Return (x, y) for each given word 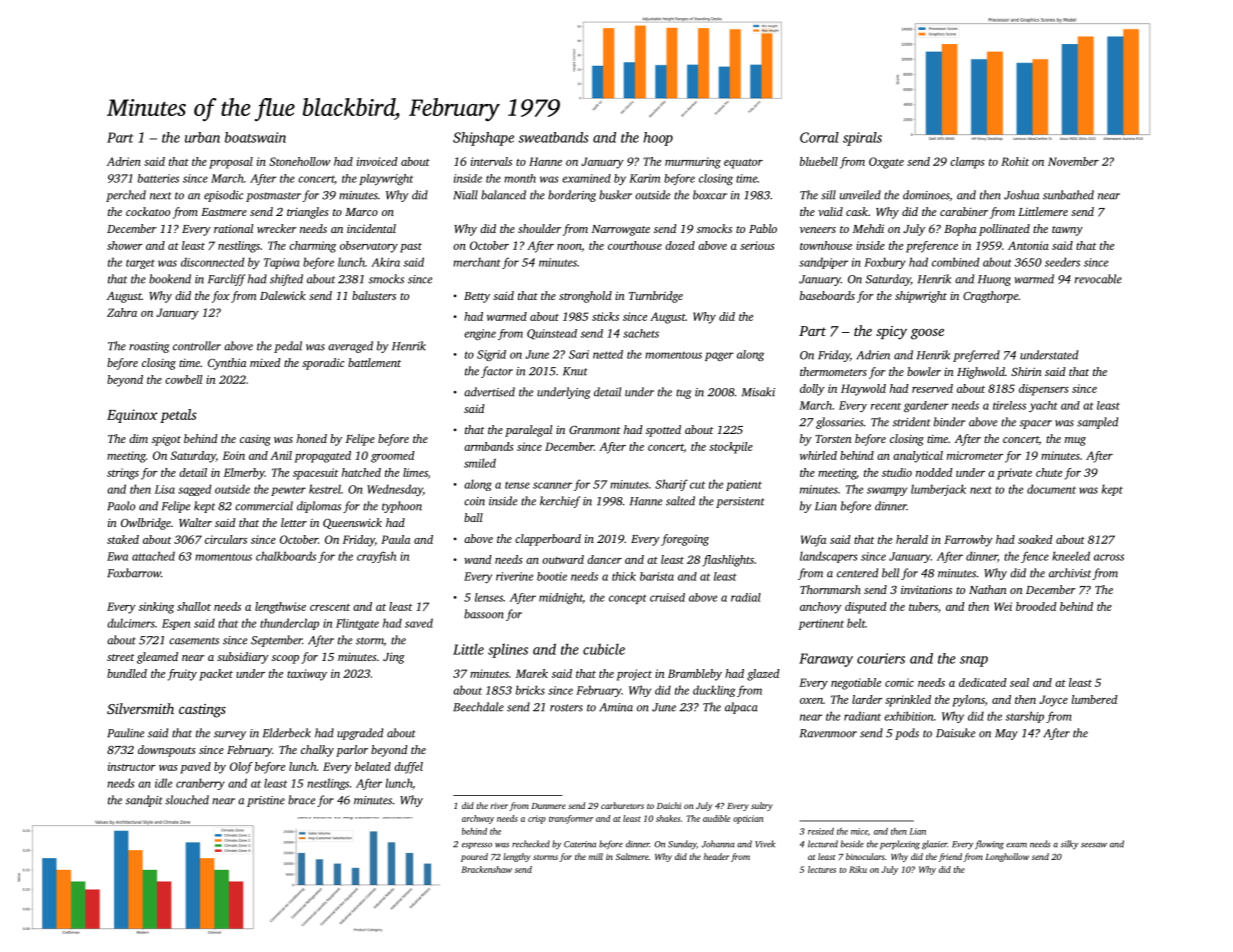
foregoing (685, 540)
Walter (195, 522)
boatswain (255, 137)
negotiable (856, 684)
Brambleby (695, 675)
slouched (187, 800)
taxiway (307, 675)
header (716, 856)
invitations (926, 589)
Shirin (1026, 371)
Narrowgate (621, 230)
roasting (149, 347)
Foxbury (885, 263)
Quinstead (552, 334)
